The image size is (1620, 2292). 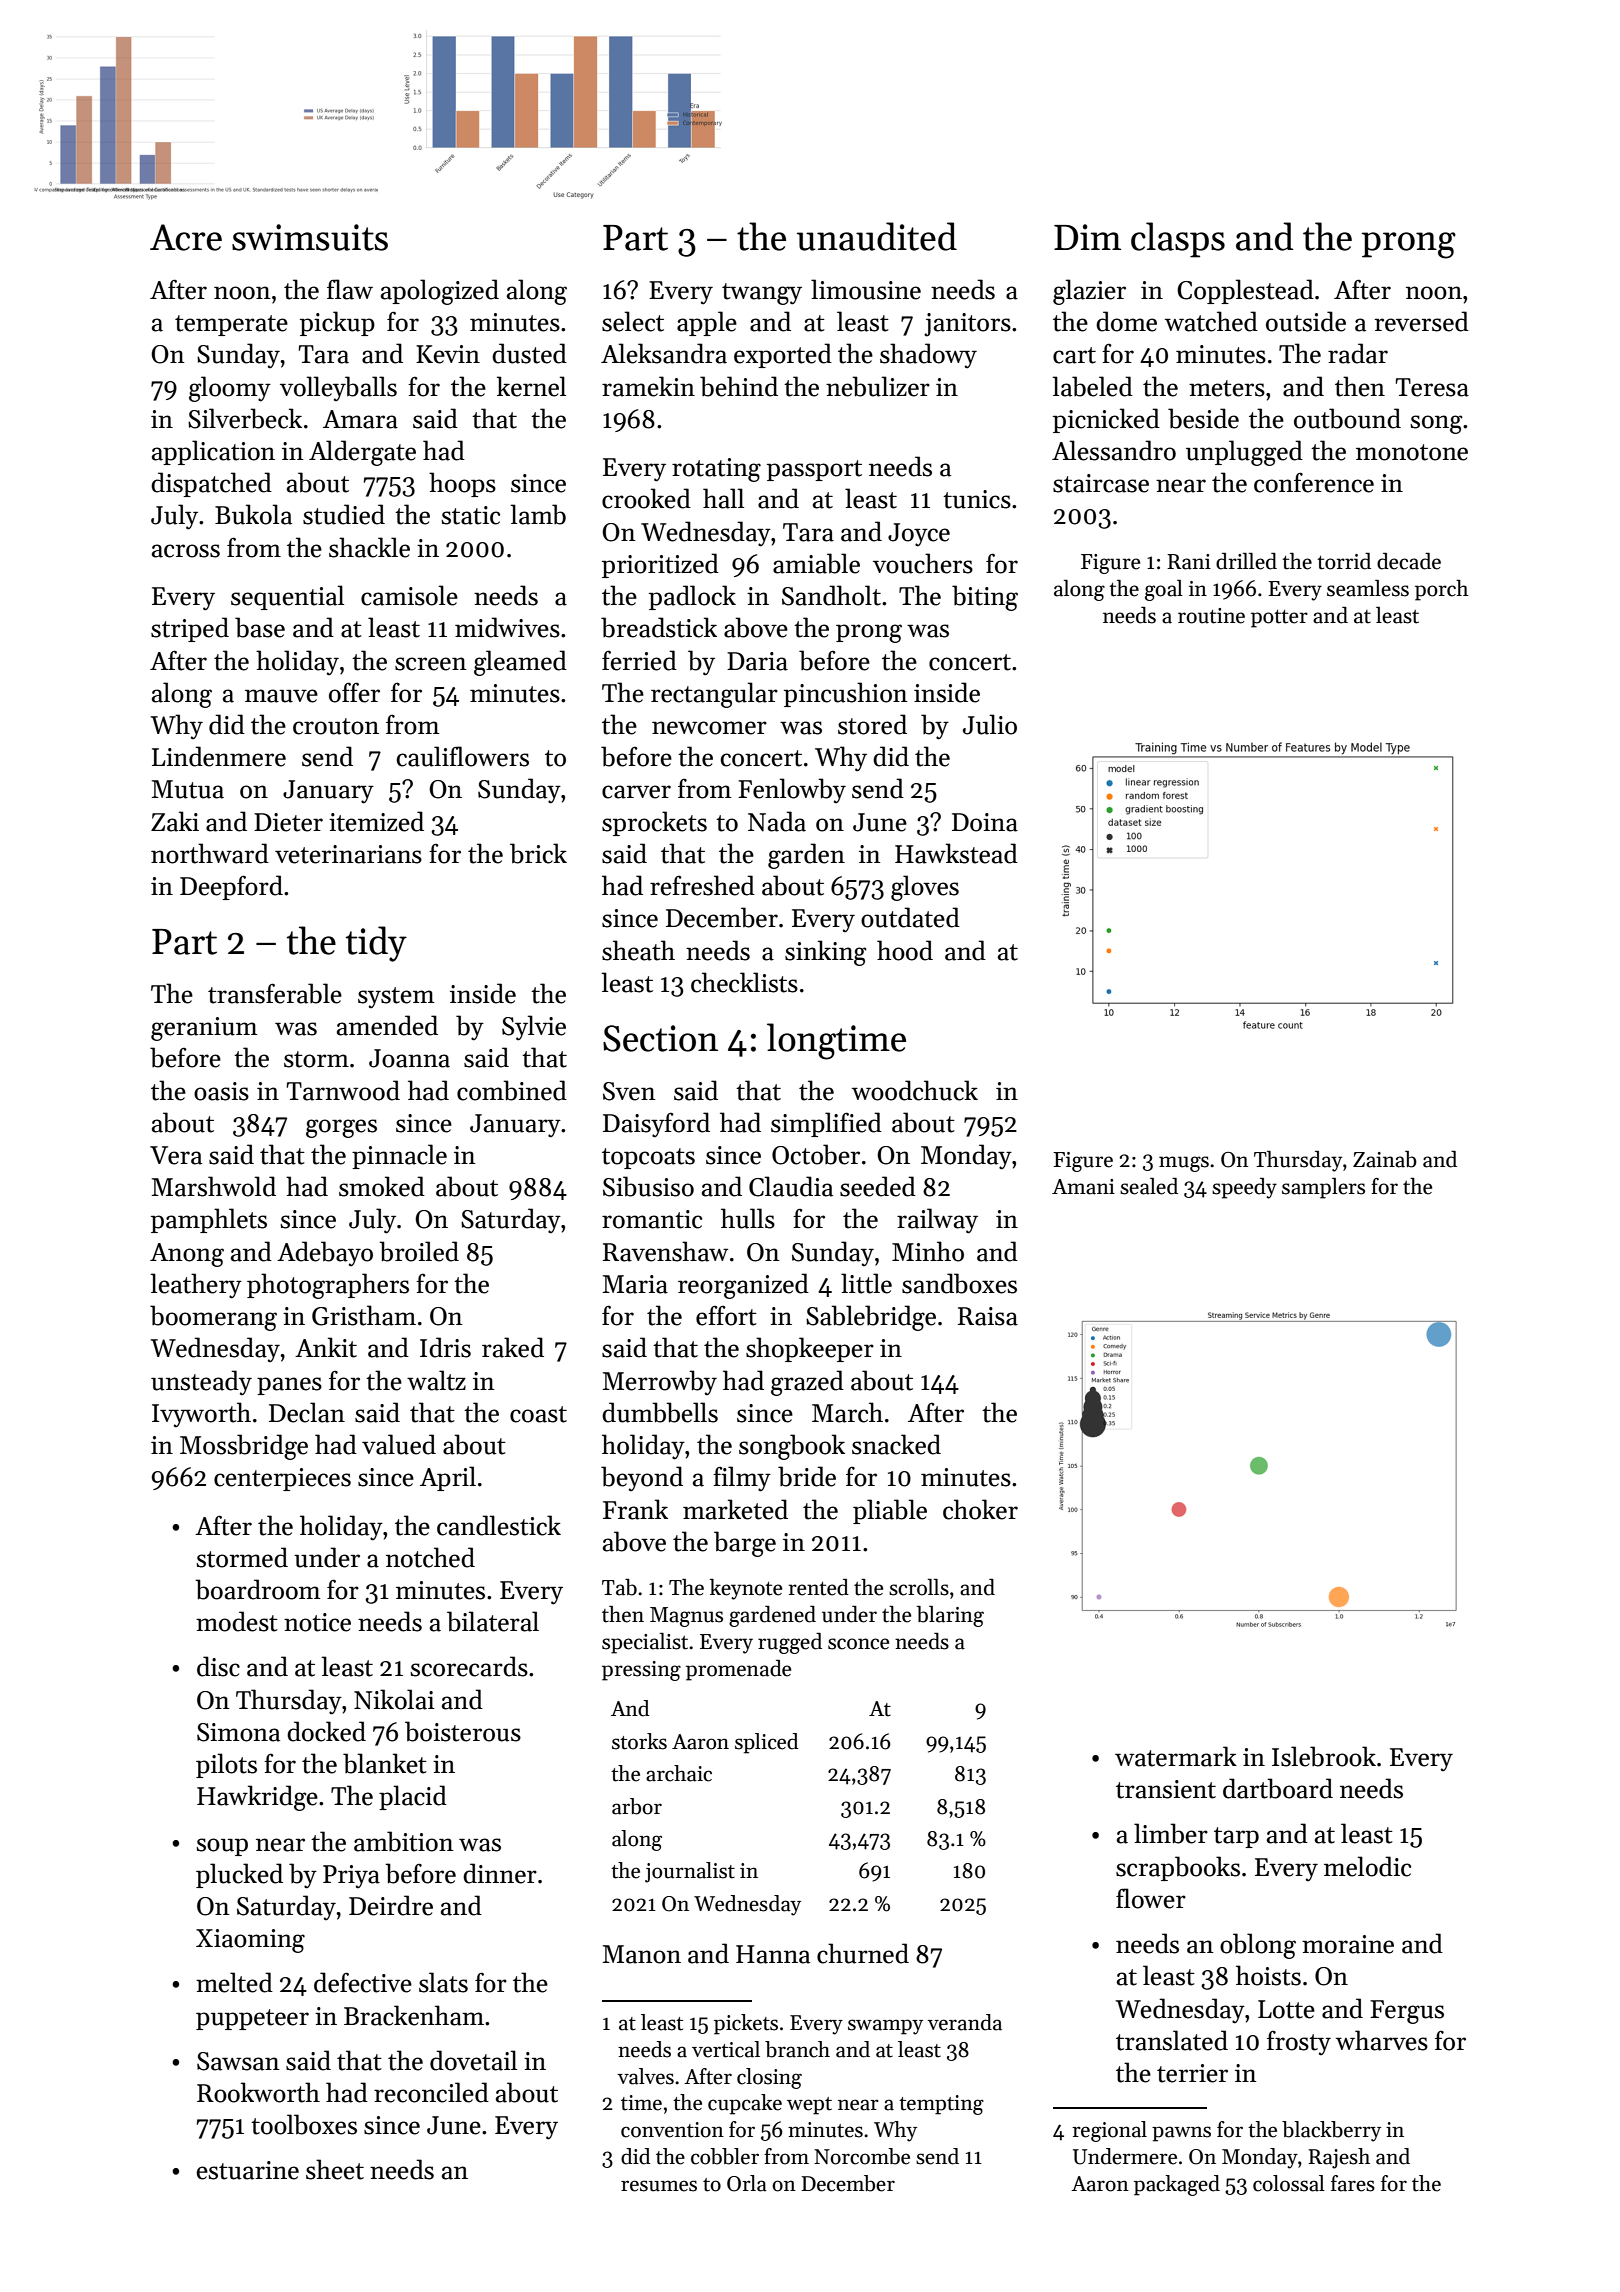 I want to click on keynote, so click(x=746, y=1589).
